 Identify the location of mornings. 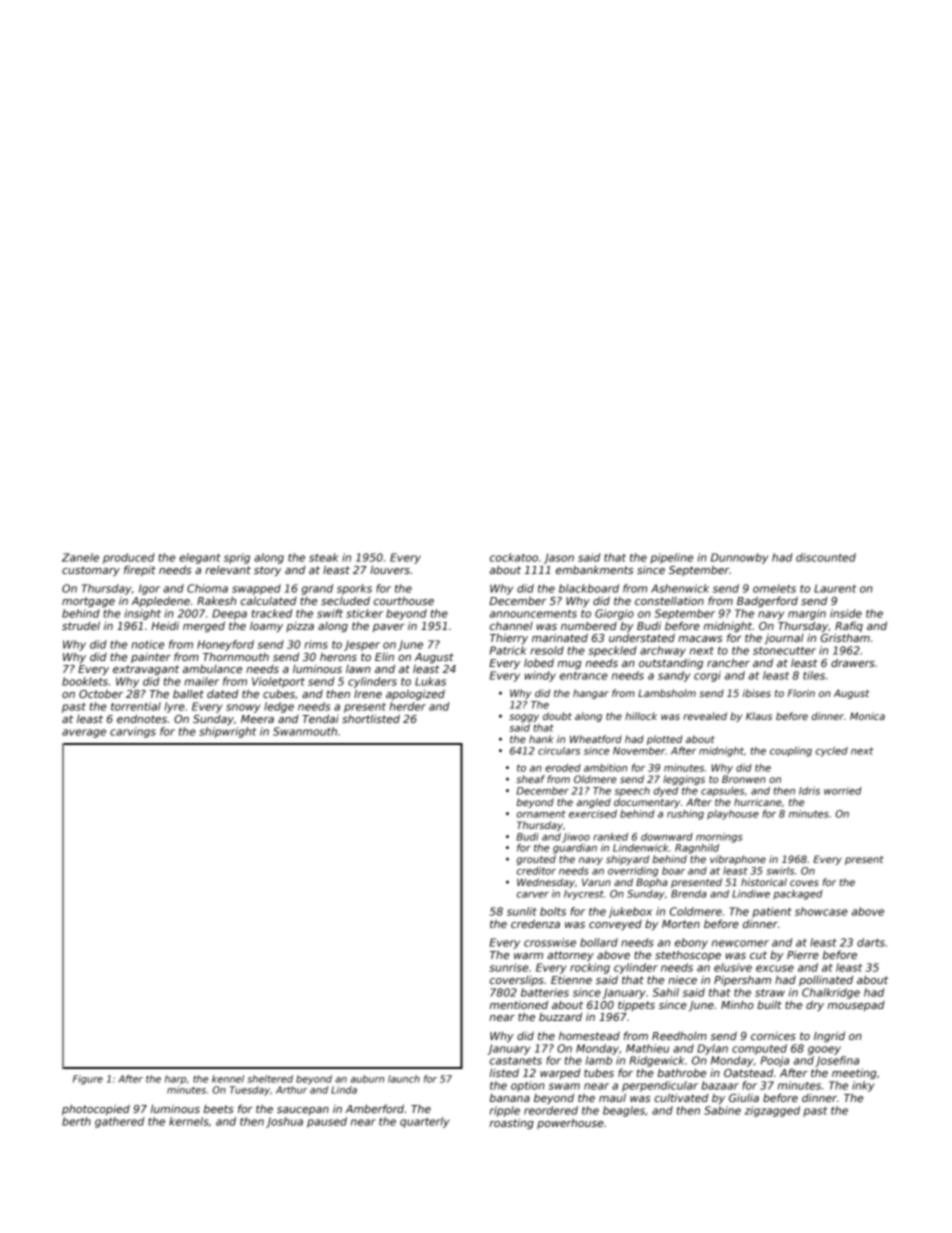
(719, 838).
